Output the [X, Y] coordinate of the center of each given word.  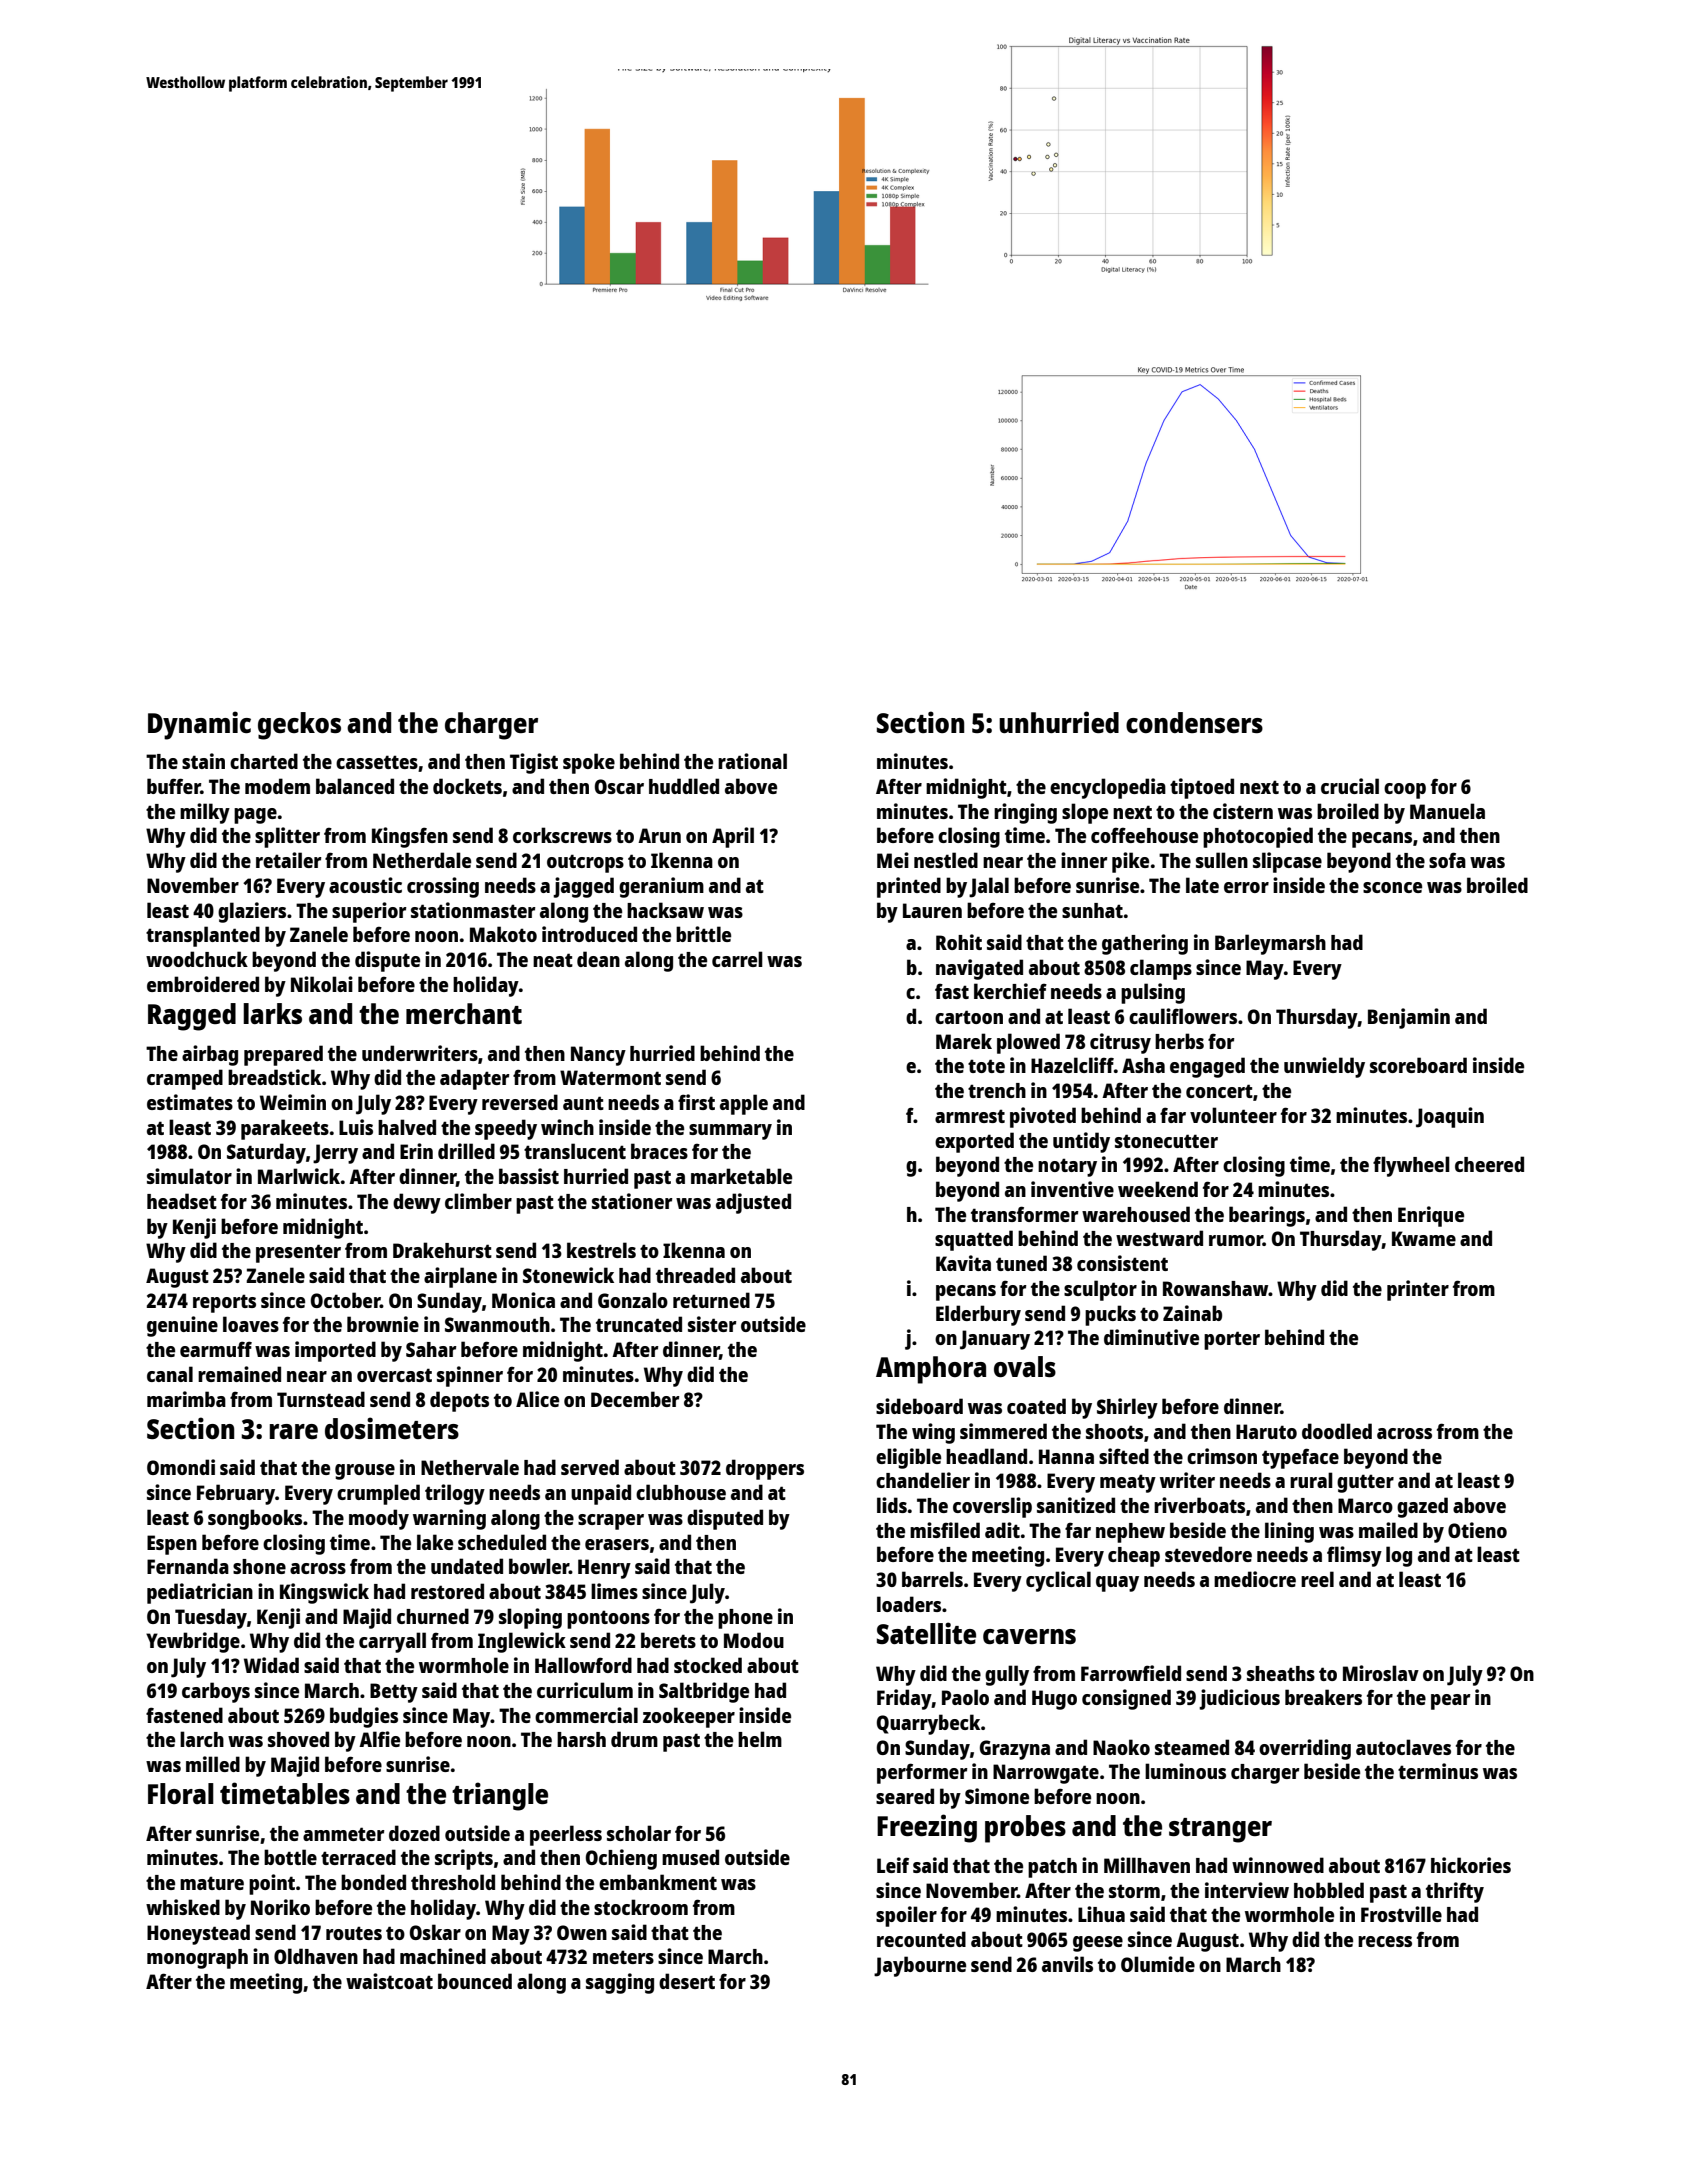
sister [712, 1324]
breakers [1323, 1697]
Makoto [503, 934]
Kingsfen [410, 837]
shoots [1114, 1431]
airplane [460, 1277]
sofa [1447, 860]
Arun [659, 835]
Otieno [1477, 1530]
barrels [932, 1579]
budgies [364, 1717]
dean [598, 959]
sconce [1392, 887]
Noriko [280, 1907]
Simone [997, 1796]
